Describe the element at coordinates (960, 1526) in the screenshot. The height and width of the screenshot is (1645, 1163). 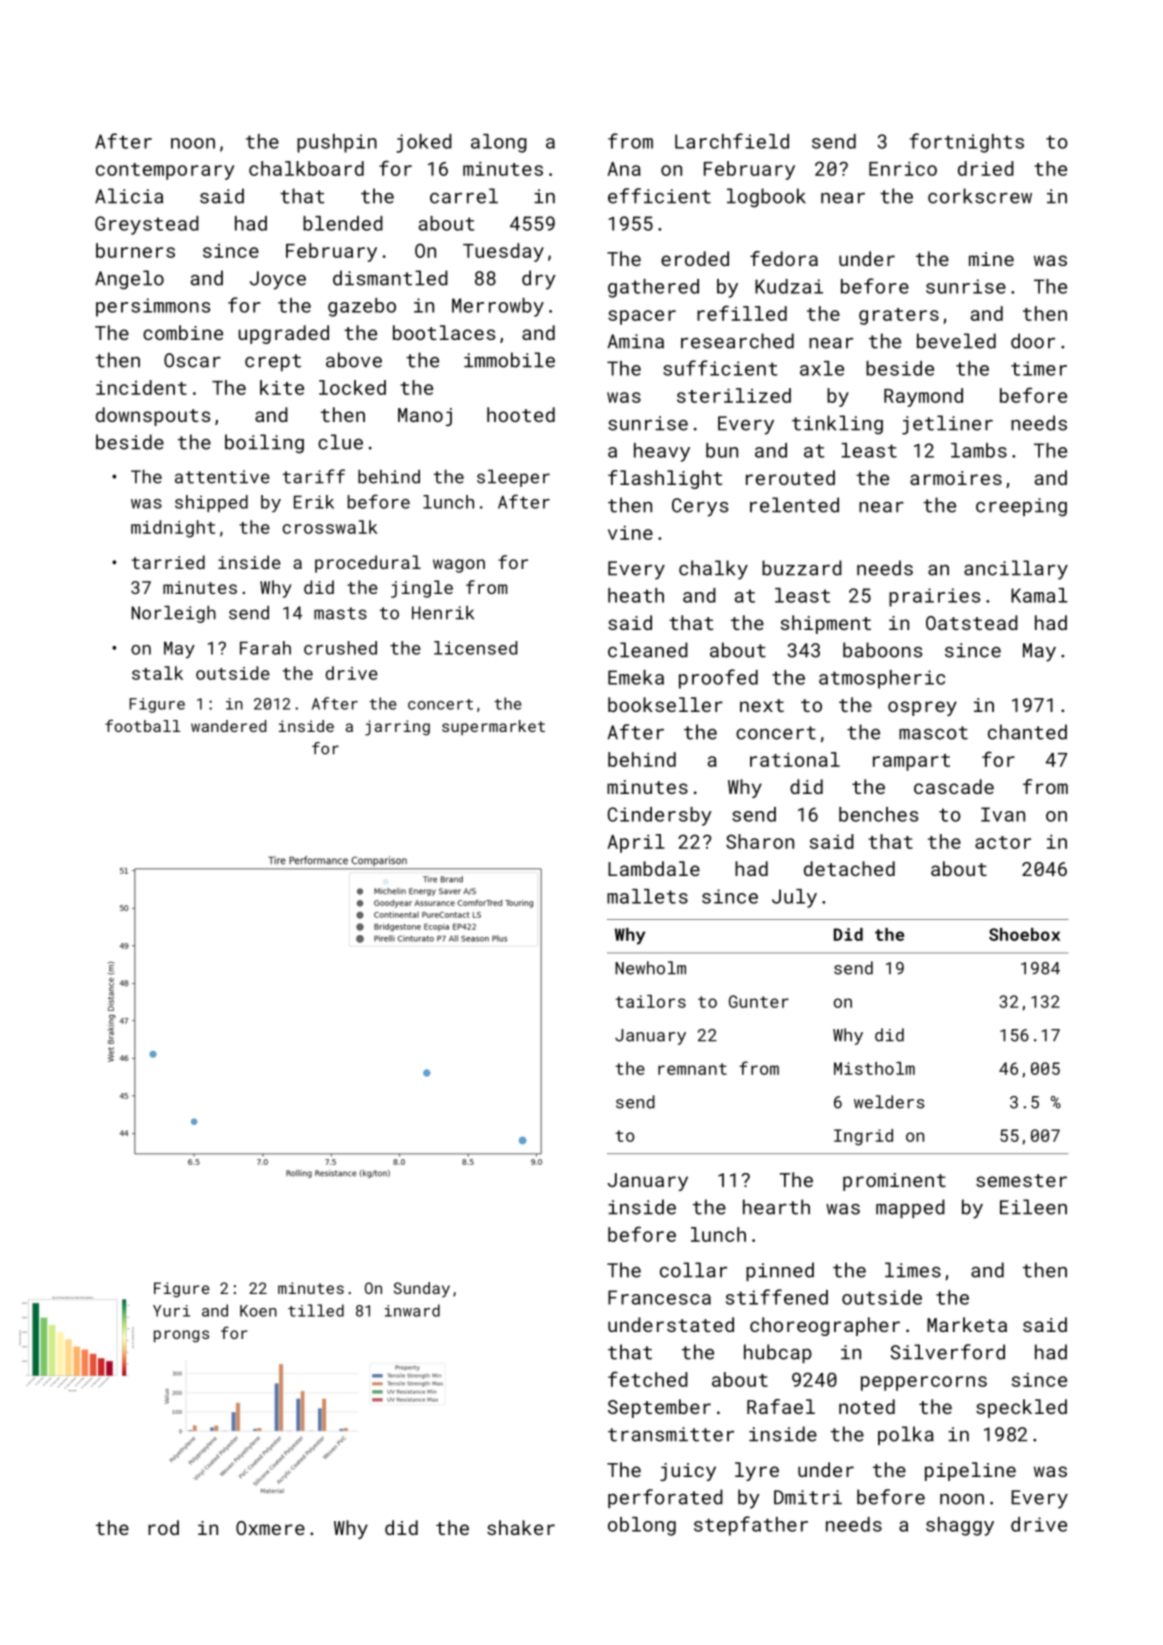
I see `shaggy` at that location.
